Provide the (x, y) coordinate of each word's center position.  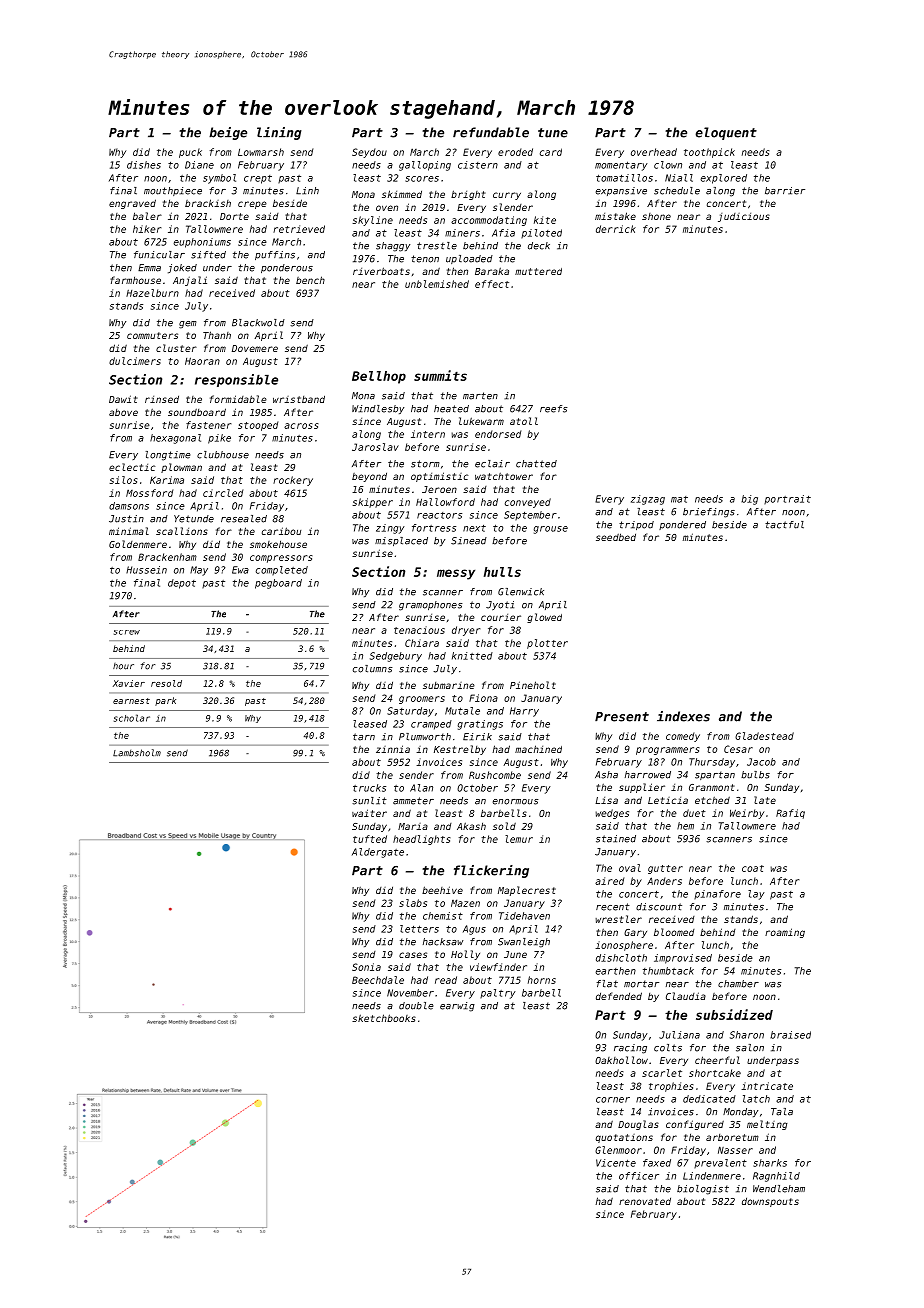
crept (258, 179)
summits (440, 375)
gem (187, 325)
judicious (744, 217)
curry (507, 196)
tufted (370, 839)
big (749, 500)
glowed (544, 618)
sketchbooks (384, 1018)
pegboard (278, 584)
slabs (413, 903)
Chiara (422, 643)
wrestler (618, 919)
